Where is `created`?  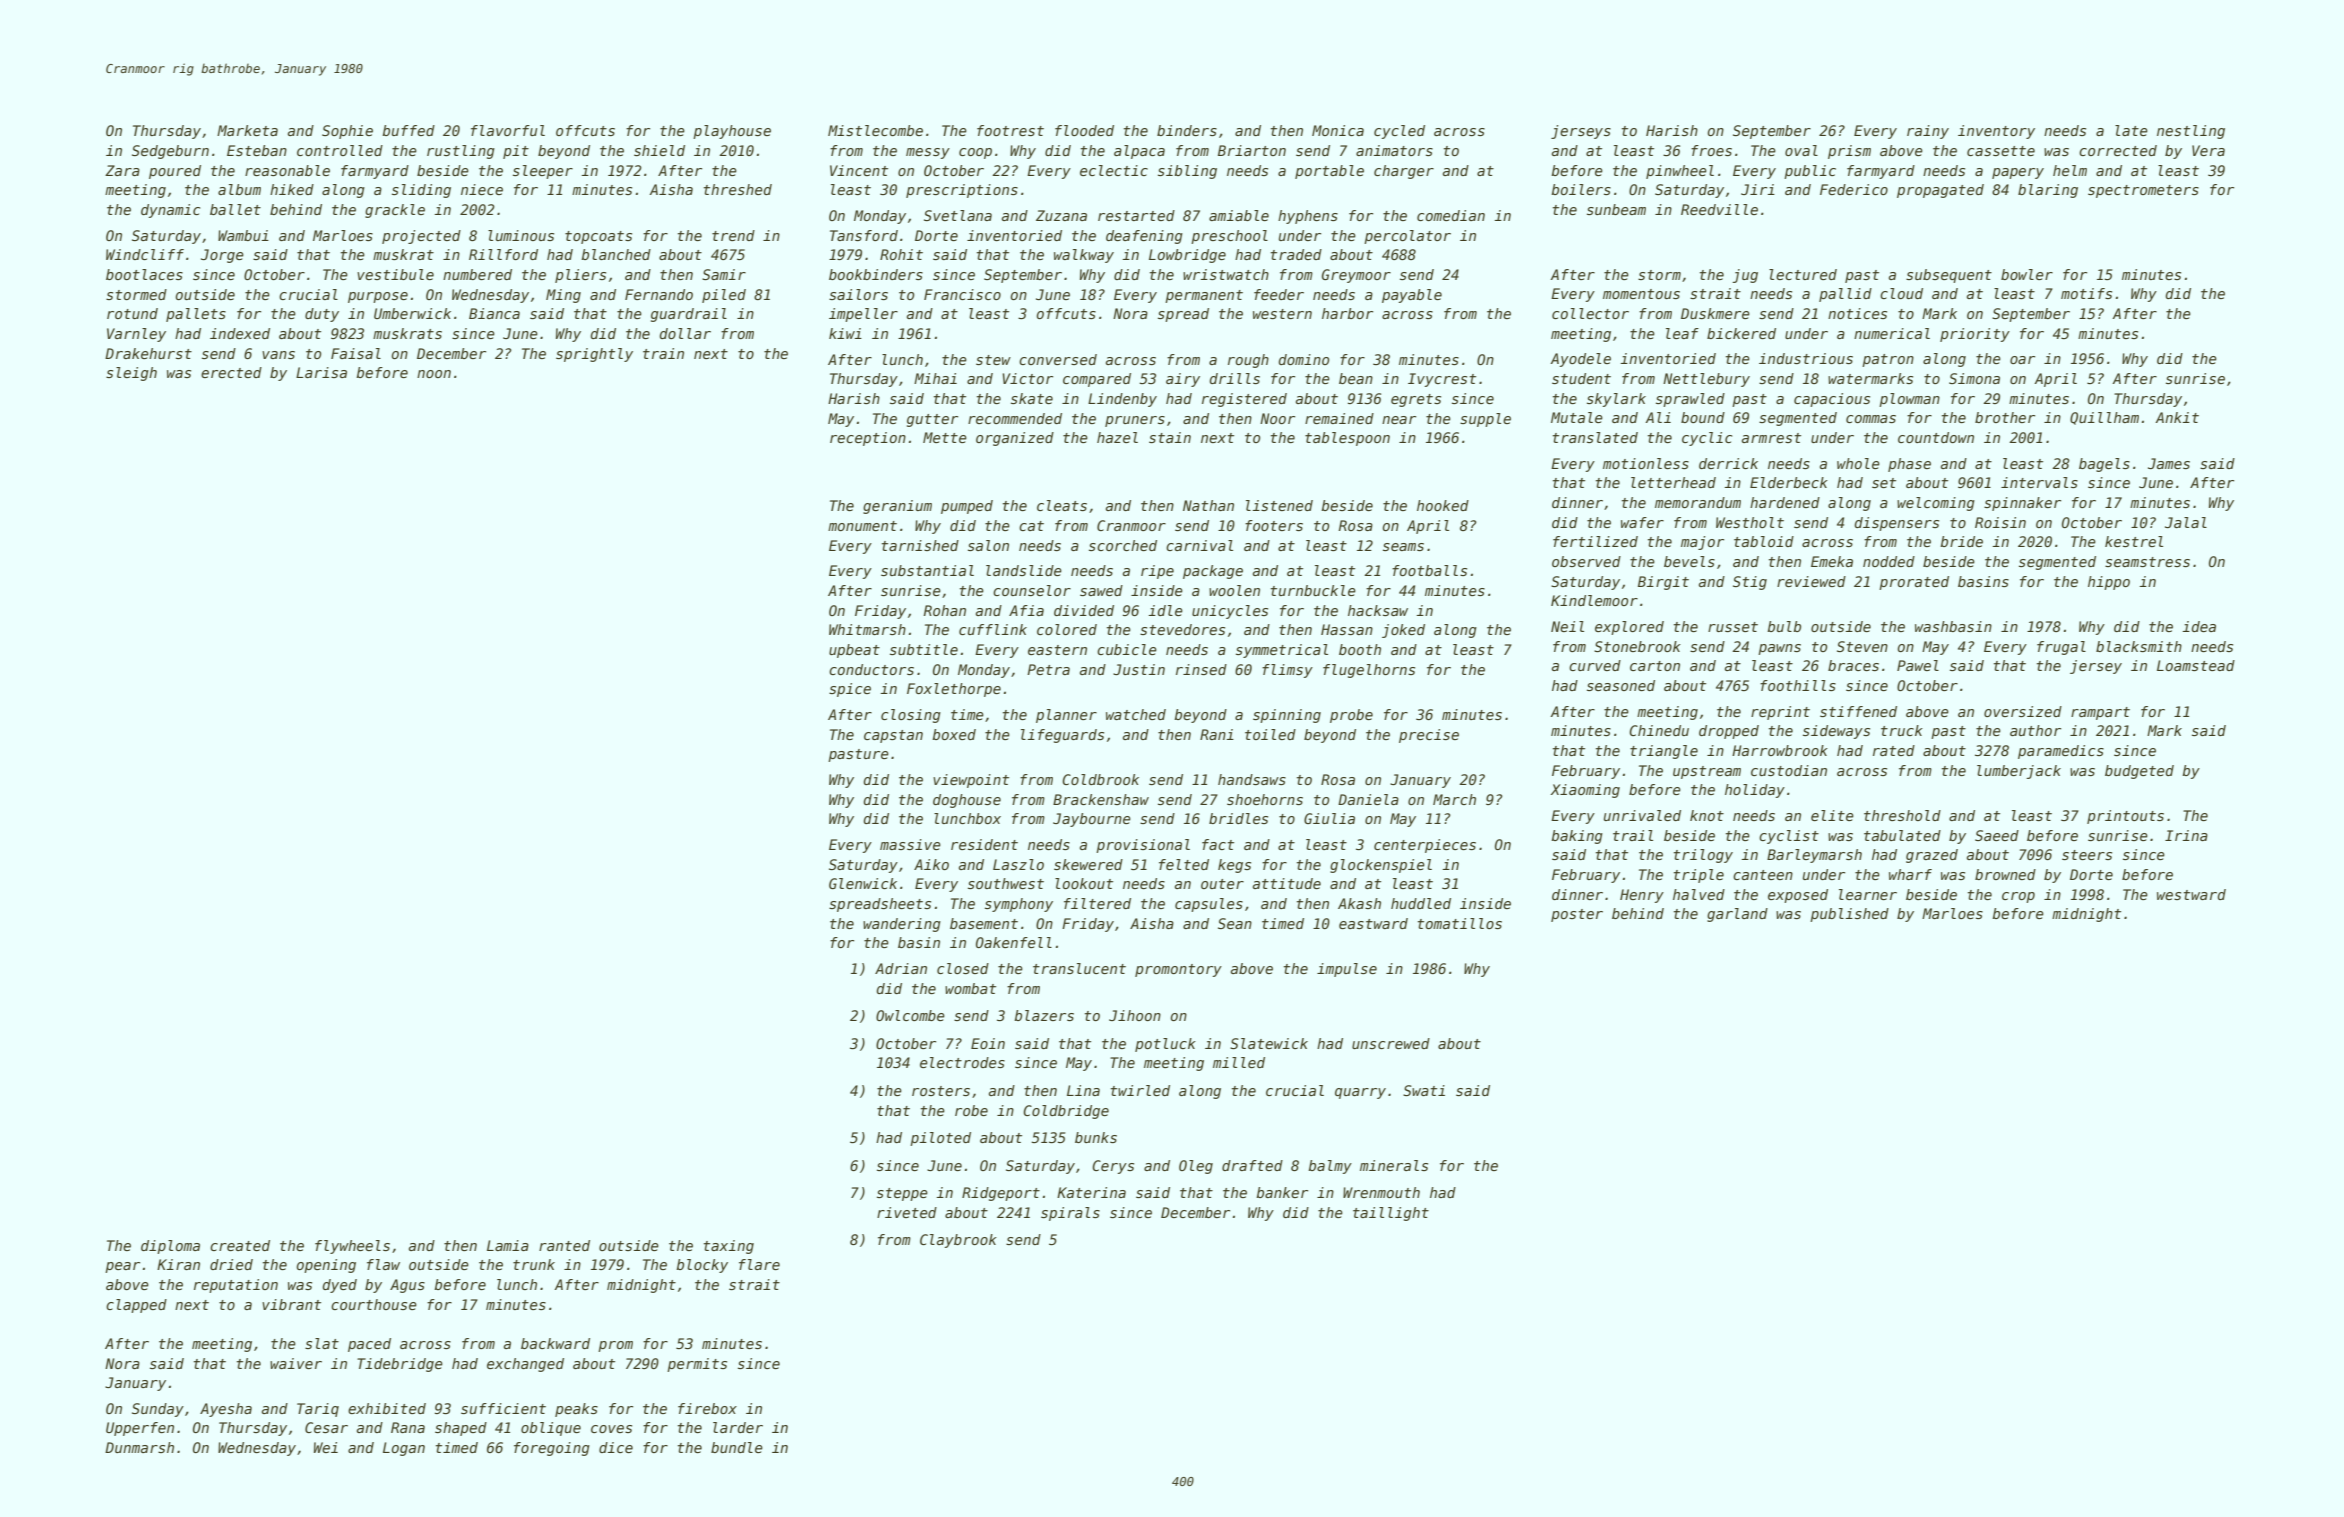
created is located at coordinates (240, 1245).
